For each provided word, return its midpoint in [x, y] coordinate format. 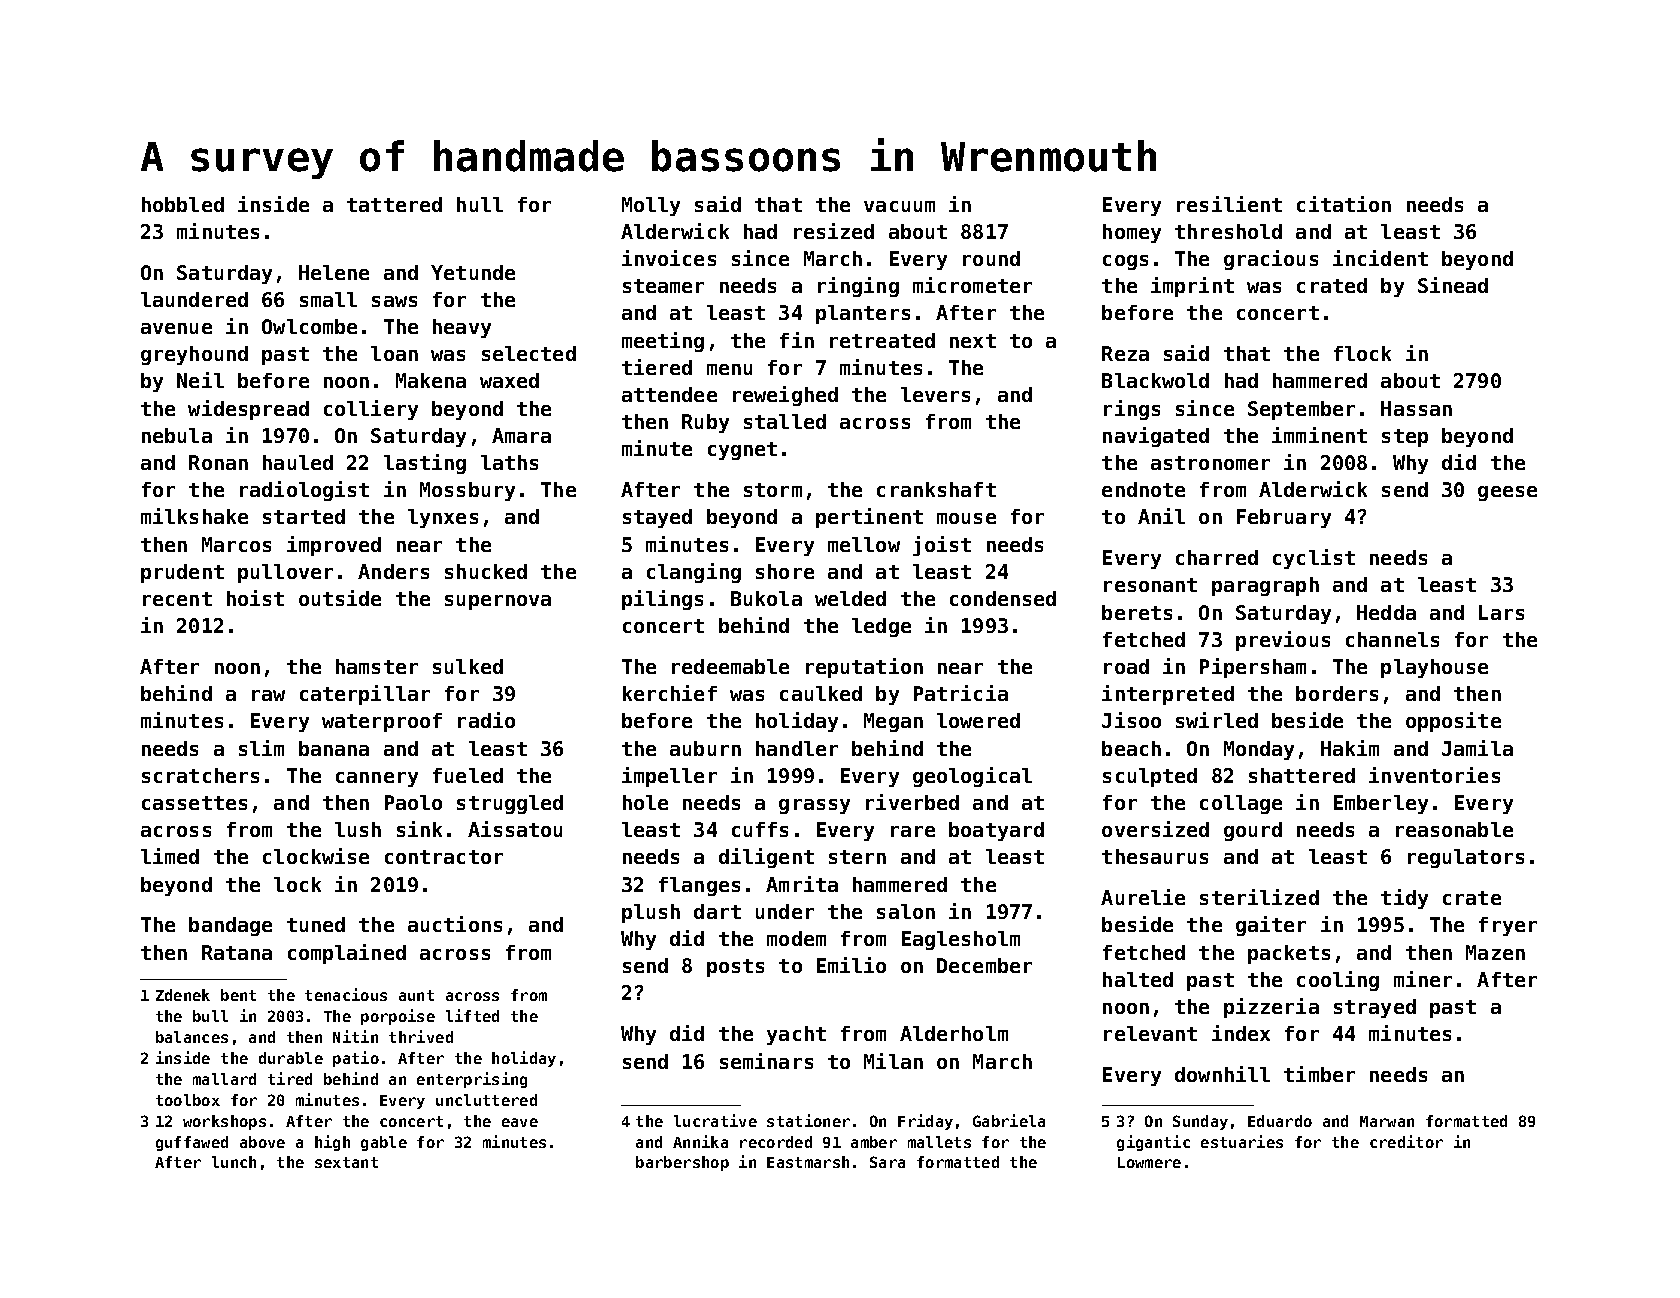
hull [480, 204]
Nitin [355, 1036]
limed [170, 856]
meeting [663, 342]
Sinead [1453, 285]
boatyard [996, 831]
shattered [1302, 775]
